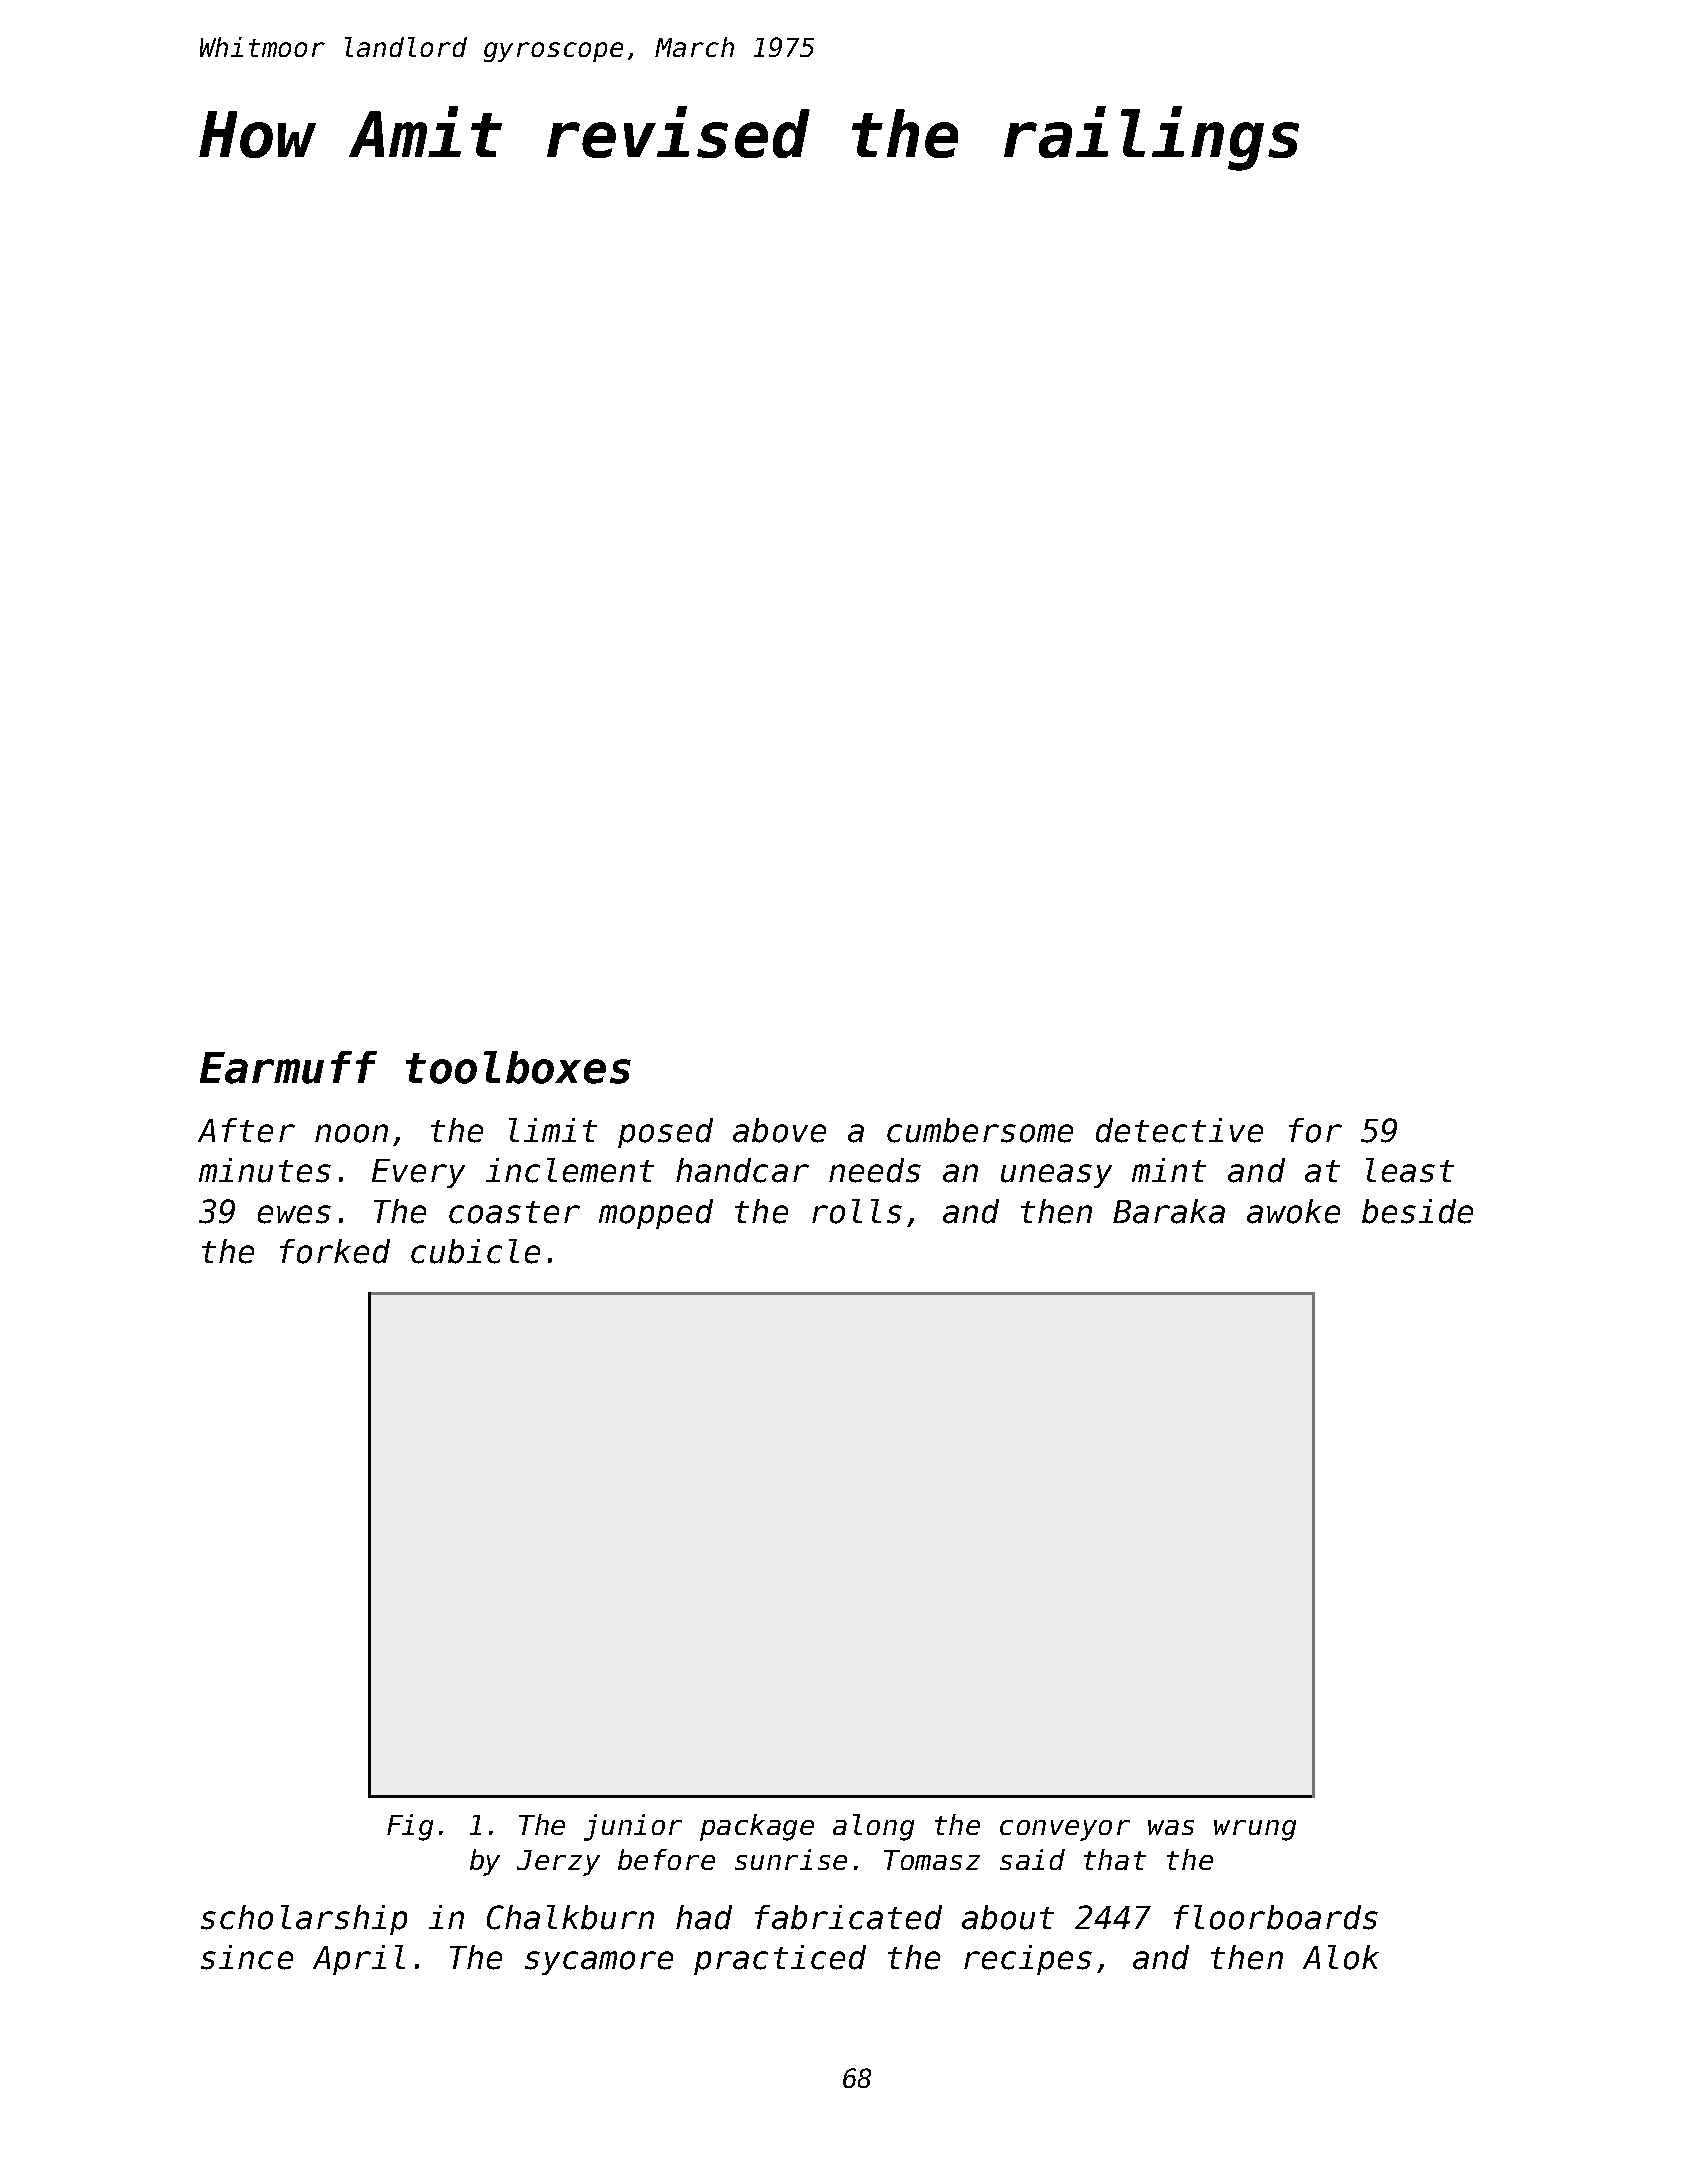 Image resolution: width=1683 pixels, height=2178 pixels. I want to click on forked, so click(335, 1251).
